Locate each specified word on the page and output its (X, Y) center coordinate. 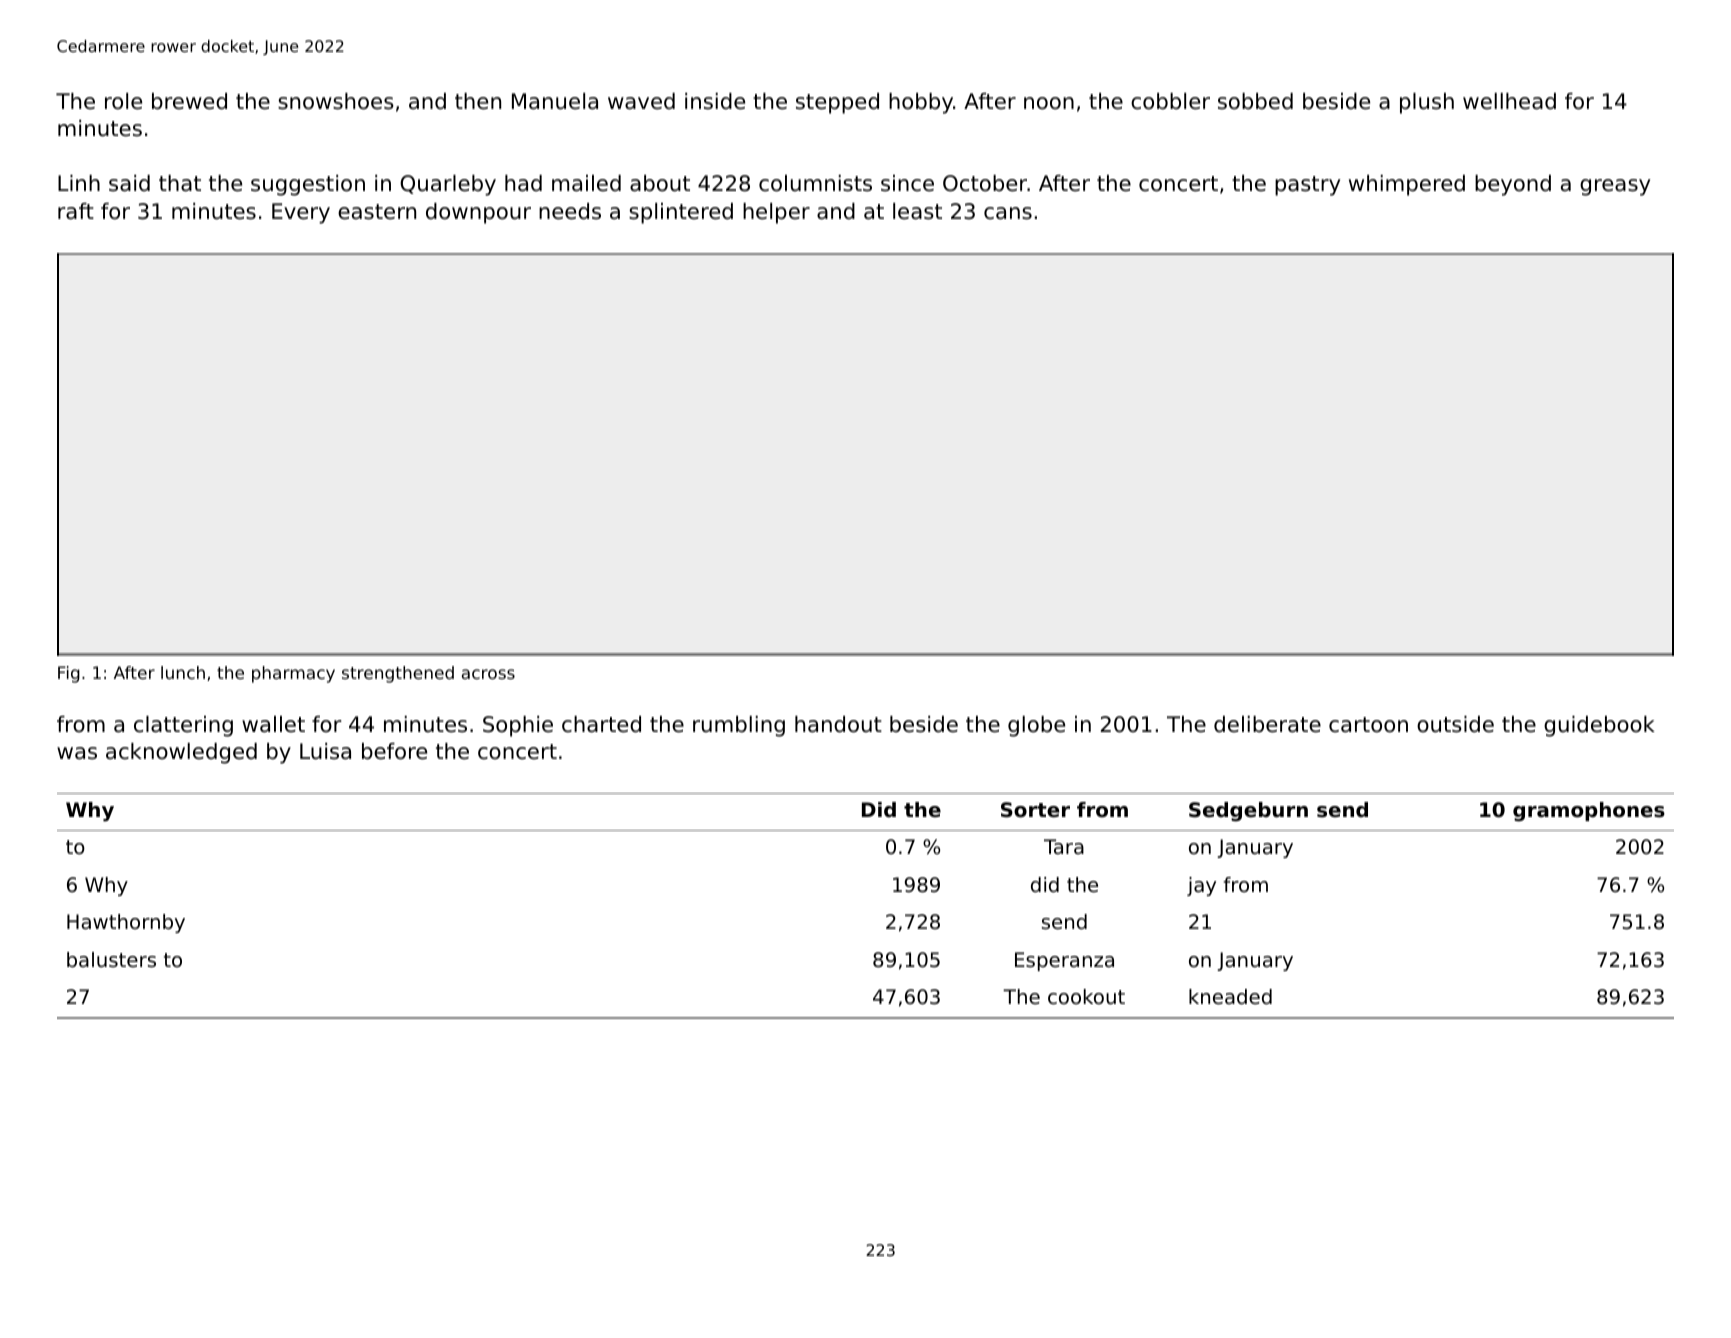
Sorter (1035, 810)
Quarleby (448, 185)
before (394, 751)
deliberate (1267, 724)
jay (1201, 886)
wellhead (1509, 101)
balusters (111, 960)
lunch (183, 672)
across (488, 674)
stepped (837, 103)
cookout (1086, 997)
